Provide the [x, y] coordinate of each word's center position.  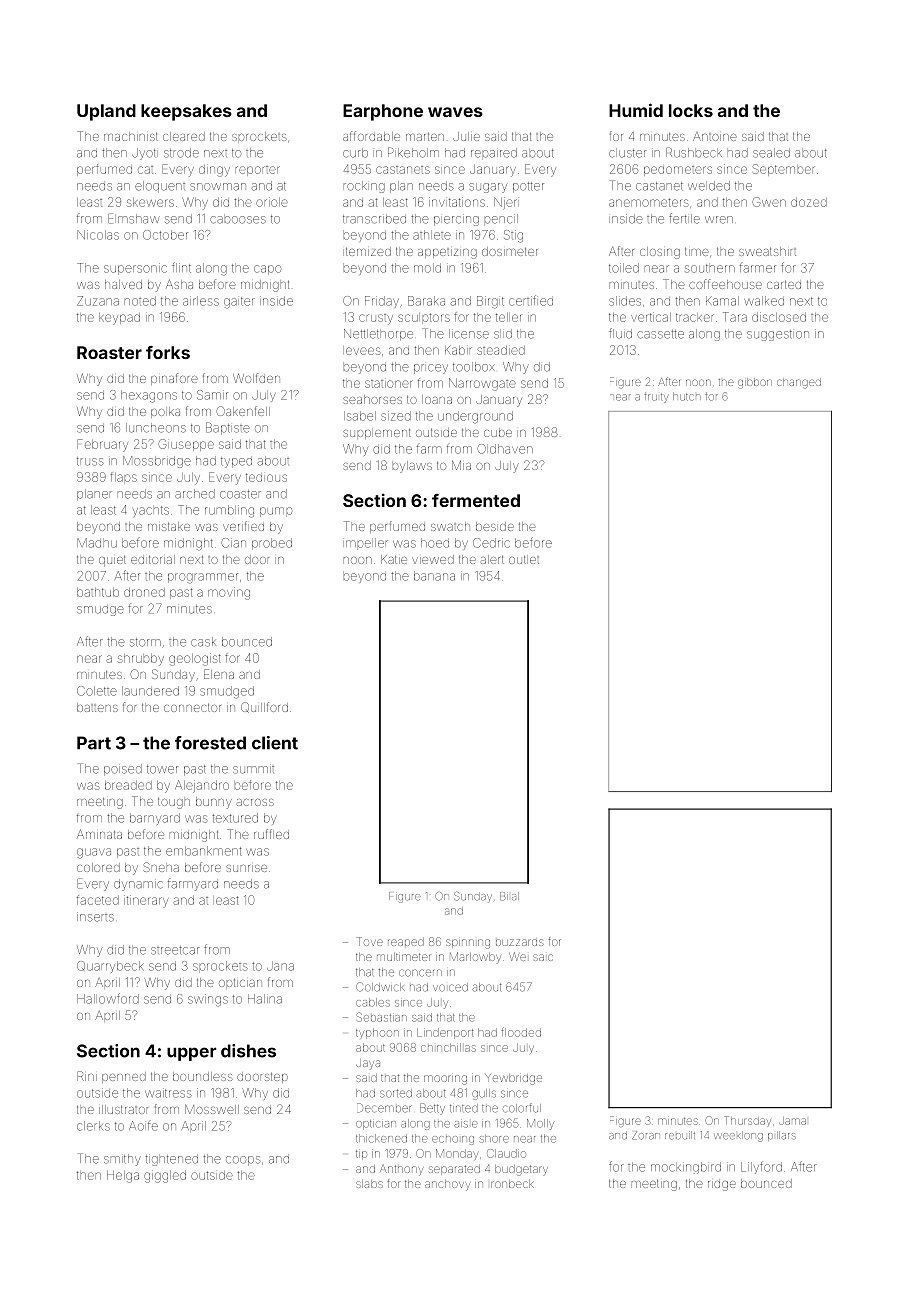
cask [203, 642]
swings [208, 1000]
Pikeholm [413, 152]
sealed [771, 153]
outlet [524, 560]
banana [434, 576]
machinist [131, 136]
